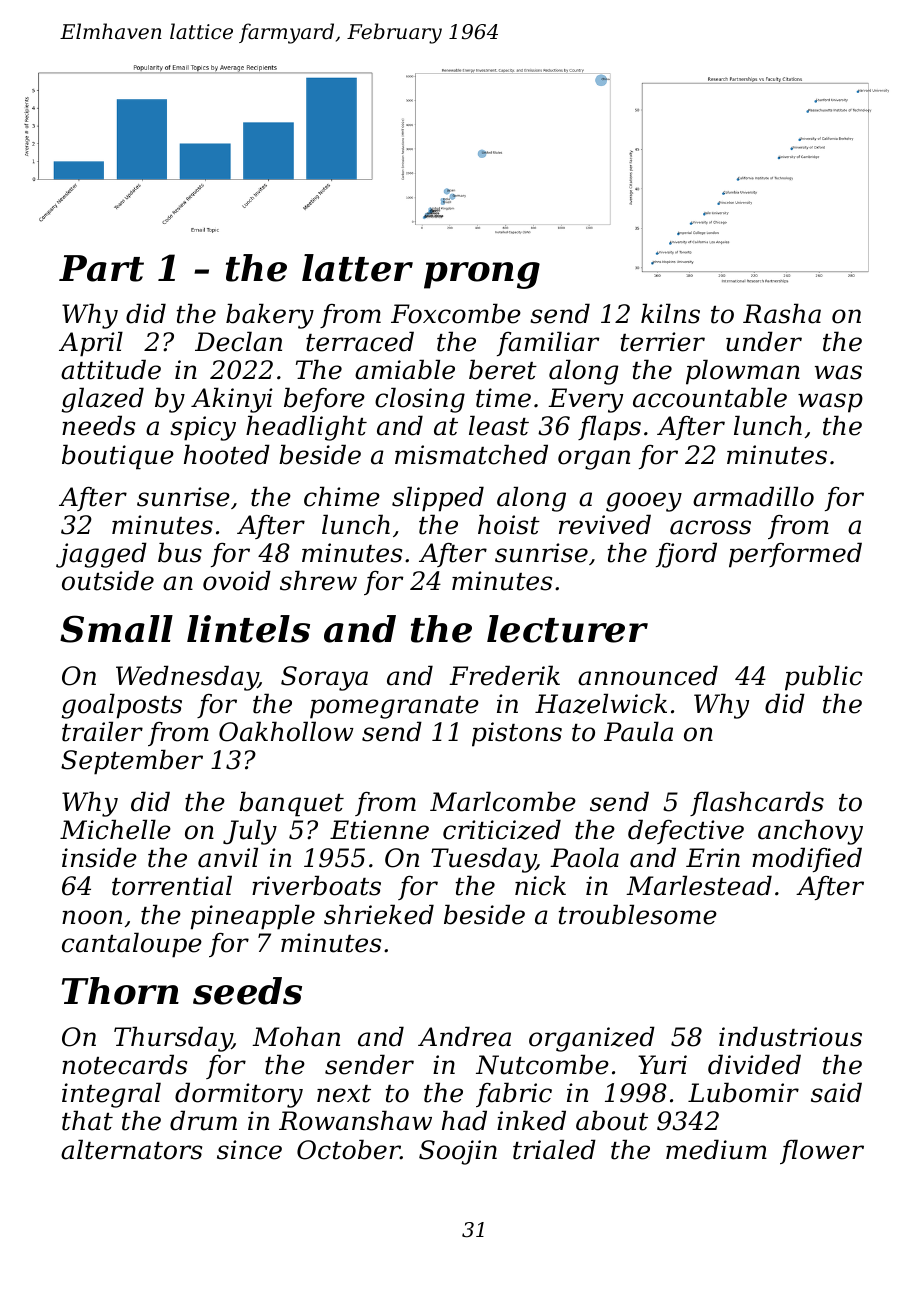 Image resolution: width=924 pixels, height=1311 pixels. I want to click on attitude, so click(111, 369).
